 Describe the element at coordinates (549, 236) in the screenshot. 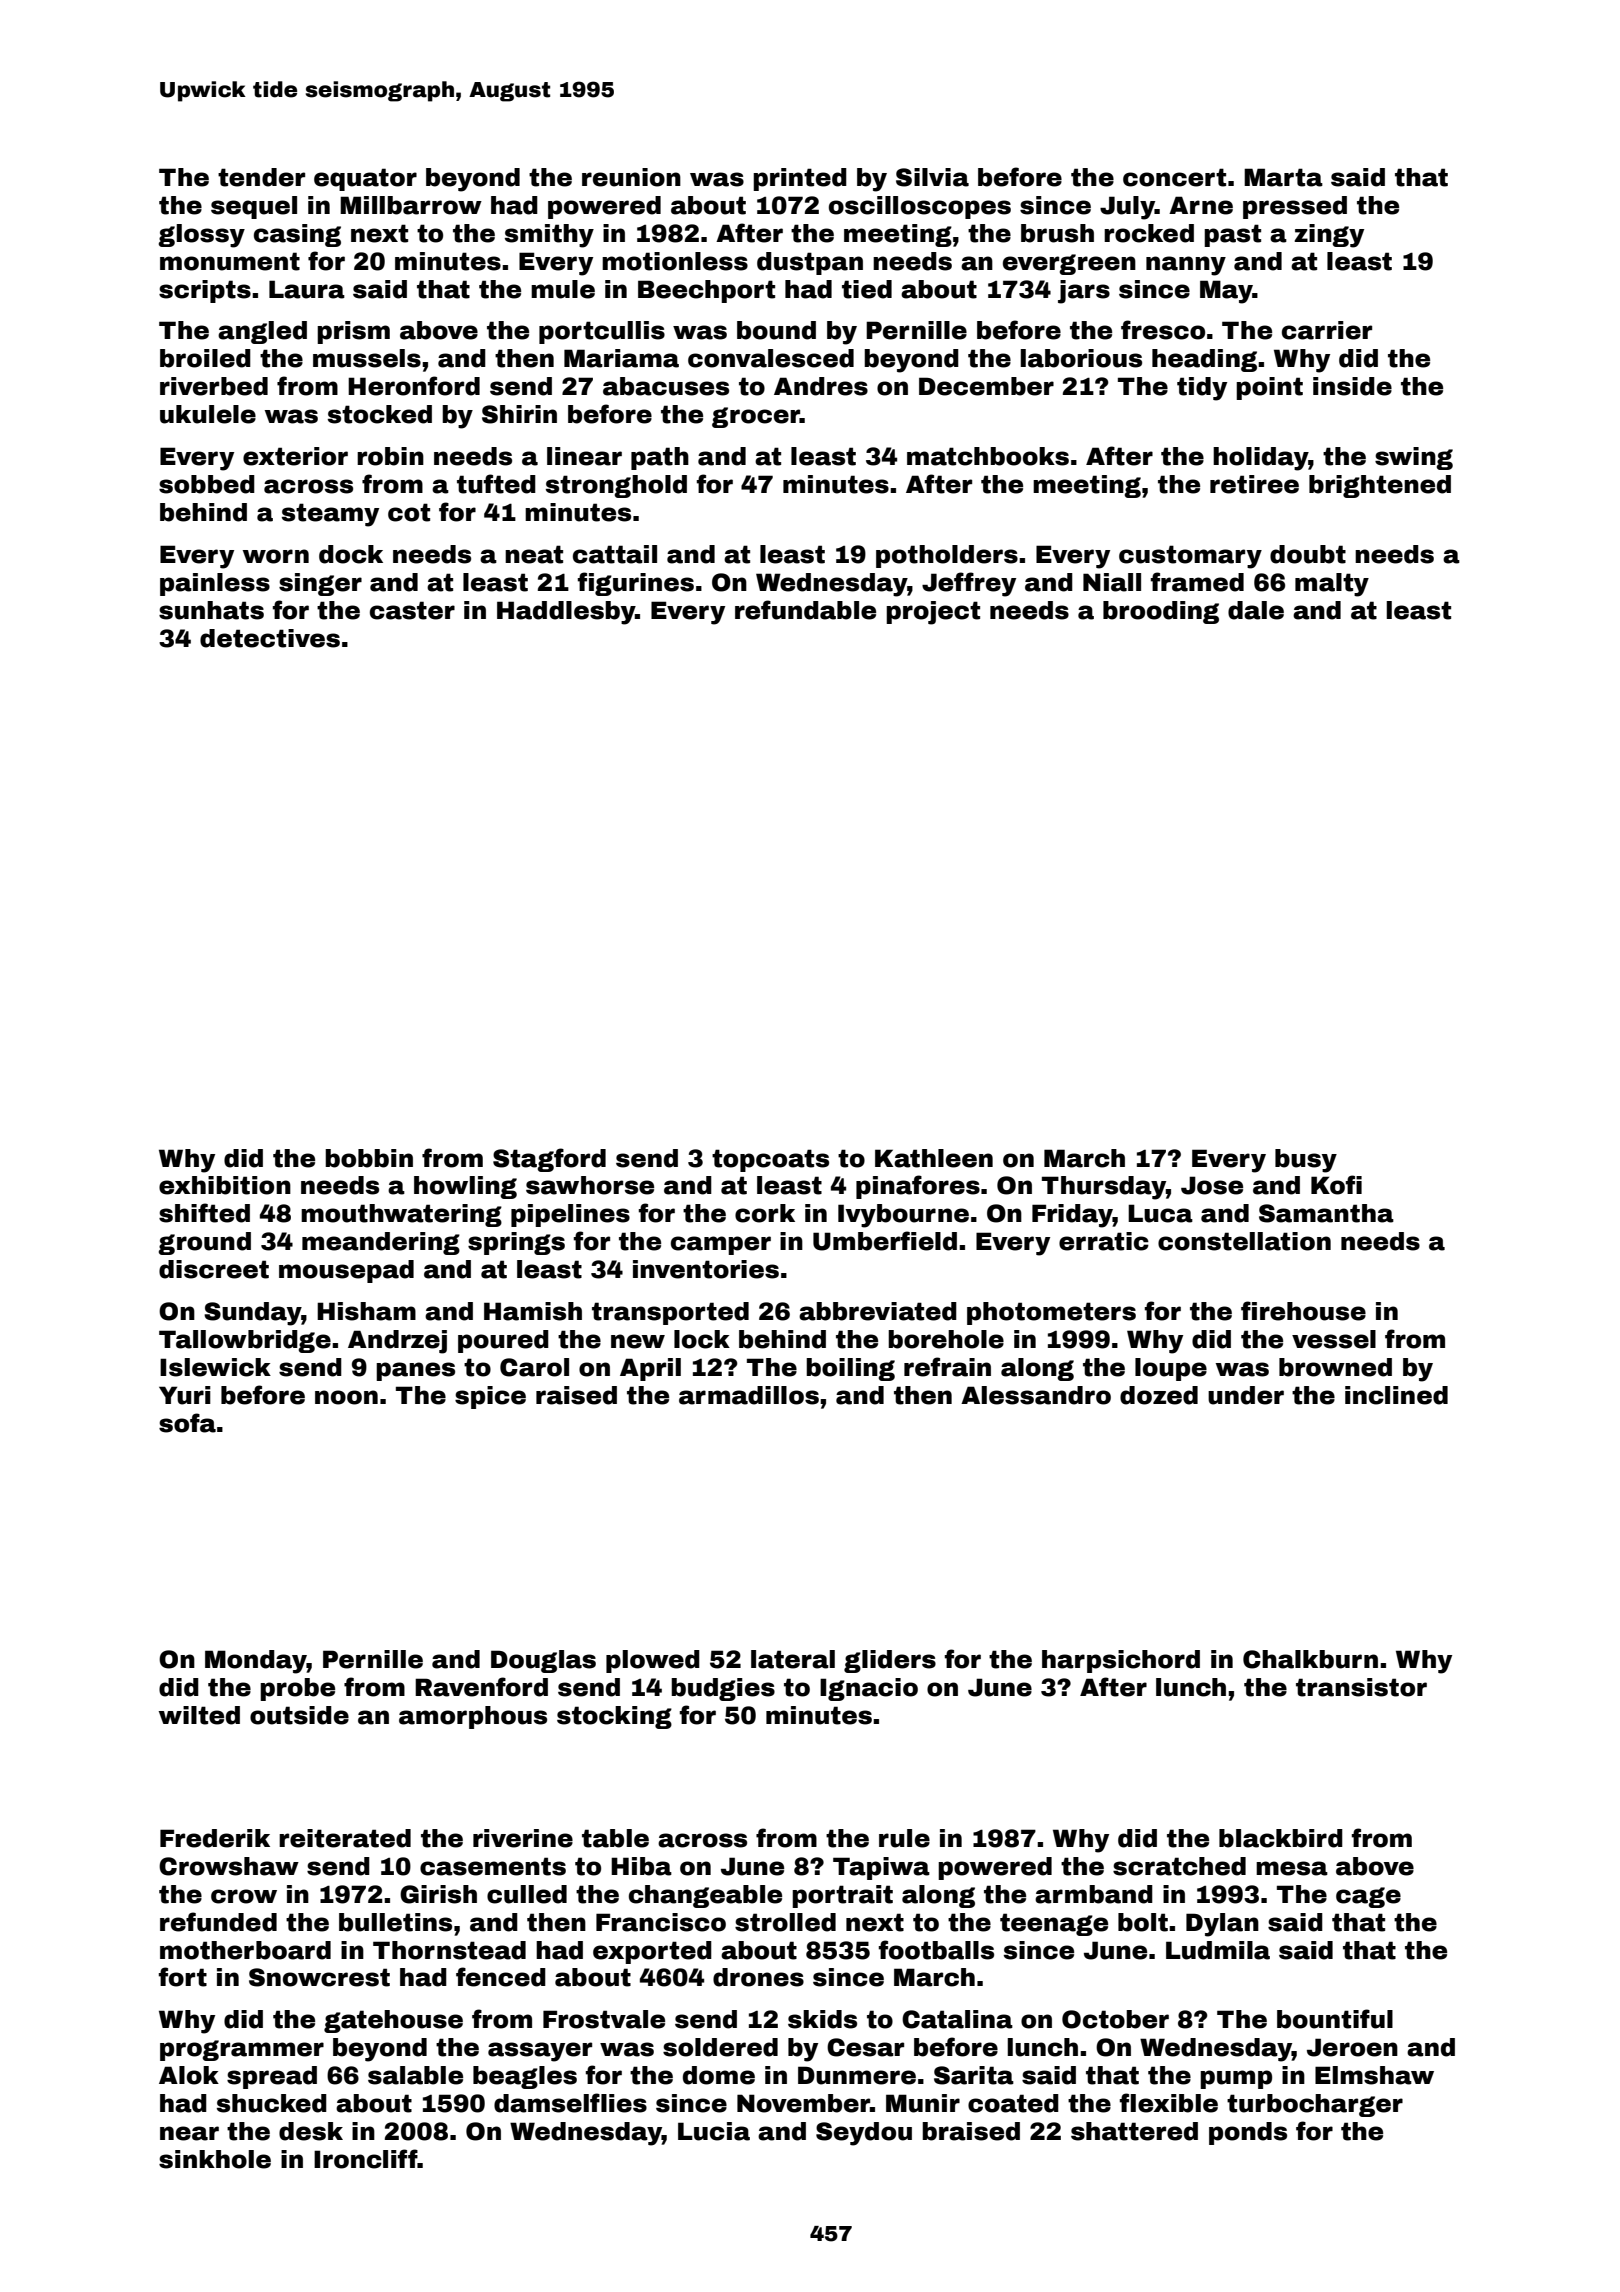

I see `smithy` at that location.
